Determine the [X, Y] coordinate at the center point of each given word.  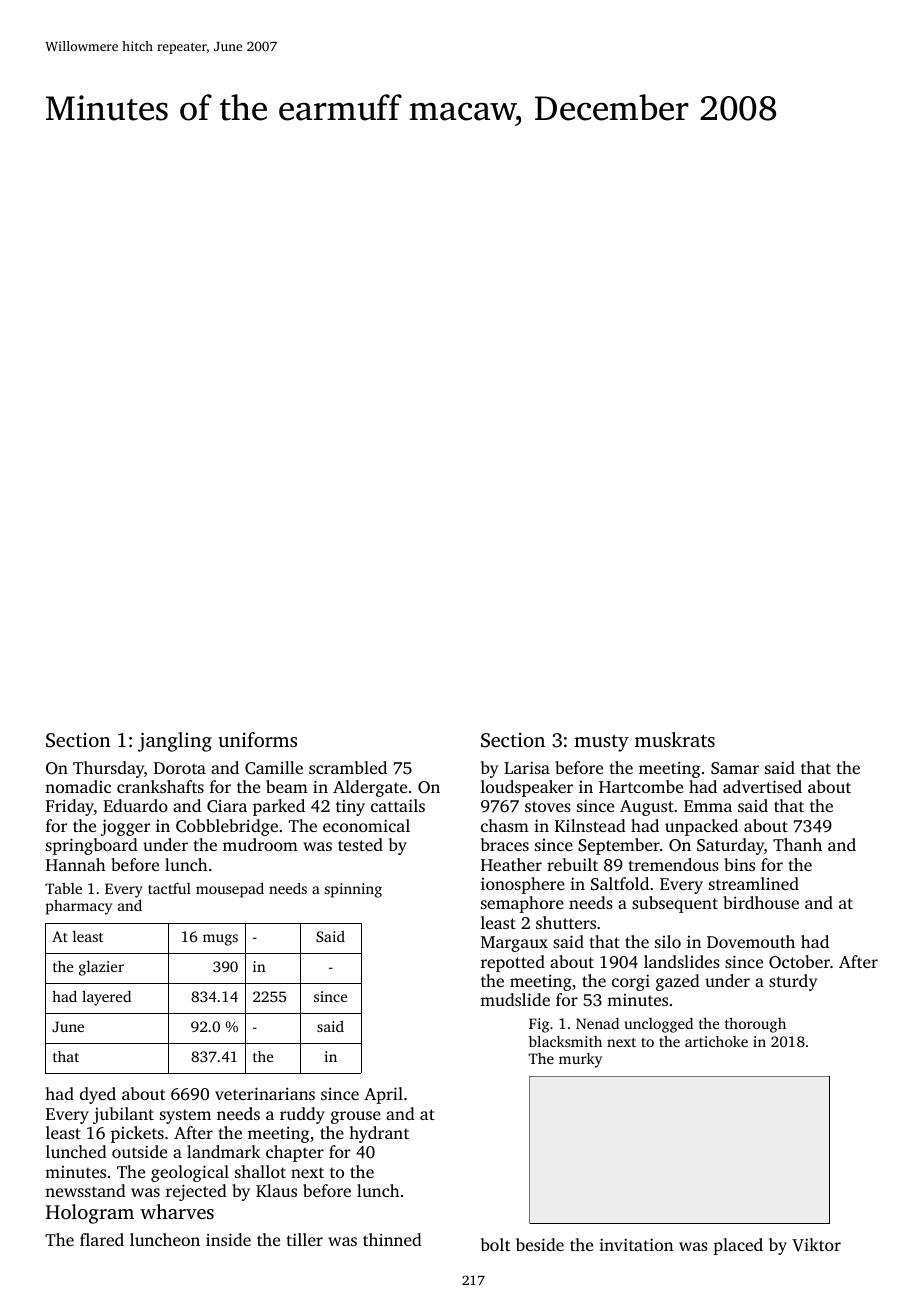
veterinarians [265, 1093]
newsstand [85, 1190]
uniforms [257, 739]
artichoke [716, 1041]
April [383, 1095]
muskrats [675, 739]
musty [601, 743]
